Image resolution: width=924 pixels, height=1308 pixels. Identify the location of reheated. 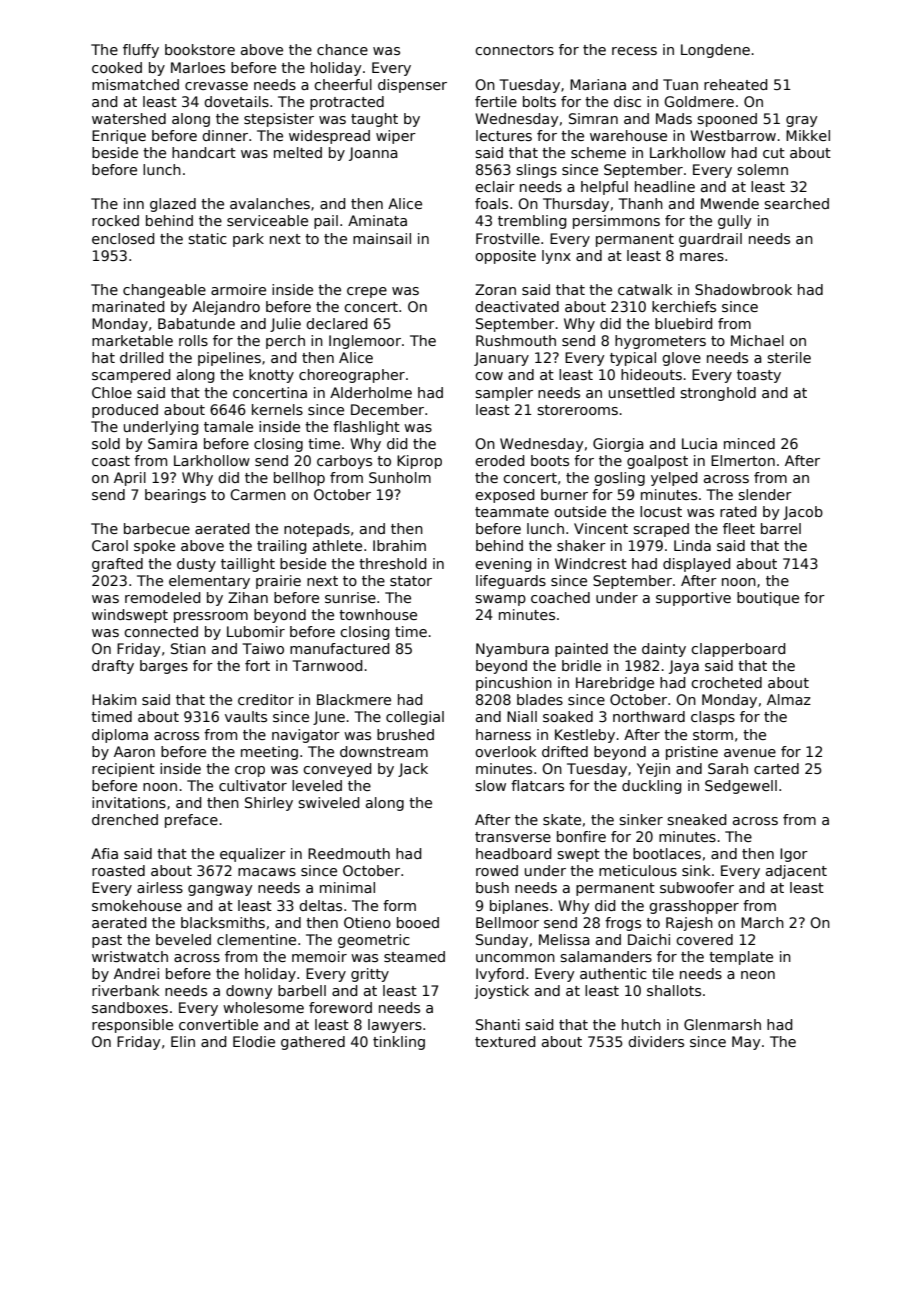
(735, 84).
